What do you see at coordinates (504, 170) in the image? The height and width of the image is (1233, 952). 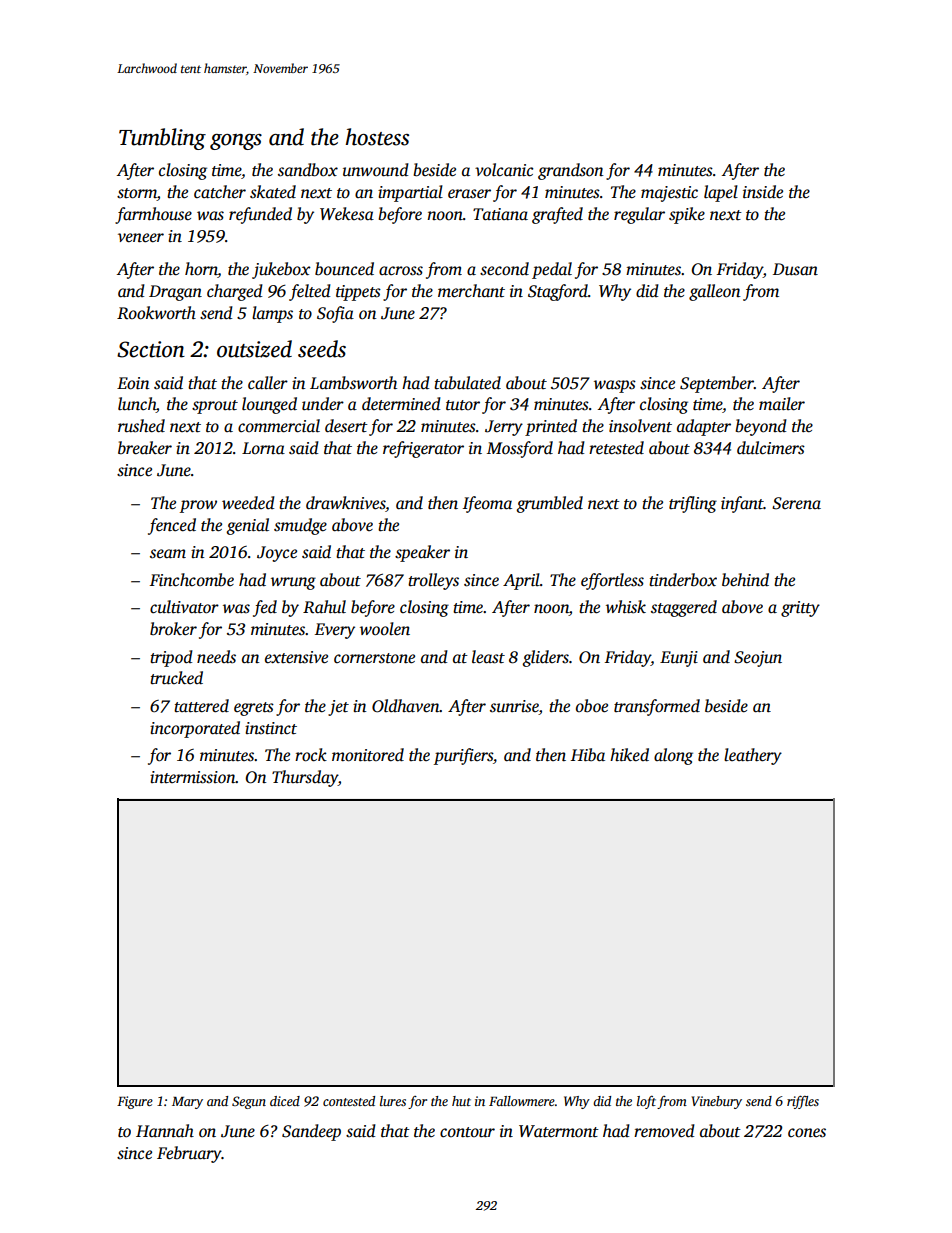 I see `volcanic` at bounding box center [504, 170].
